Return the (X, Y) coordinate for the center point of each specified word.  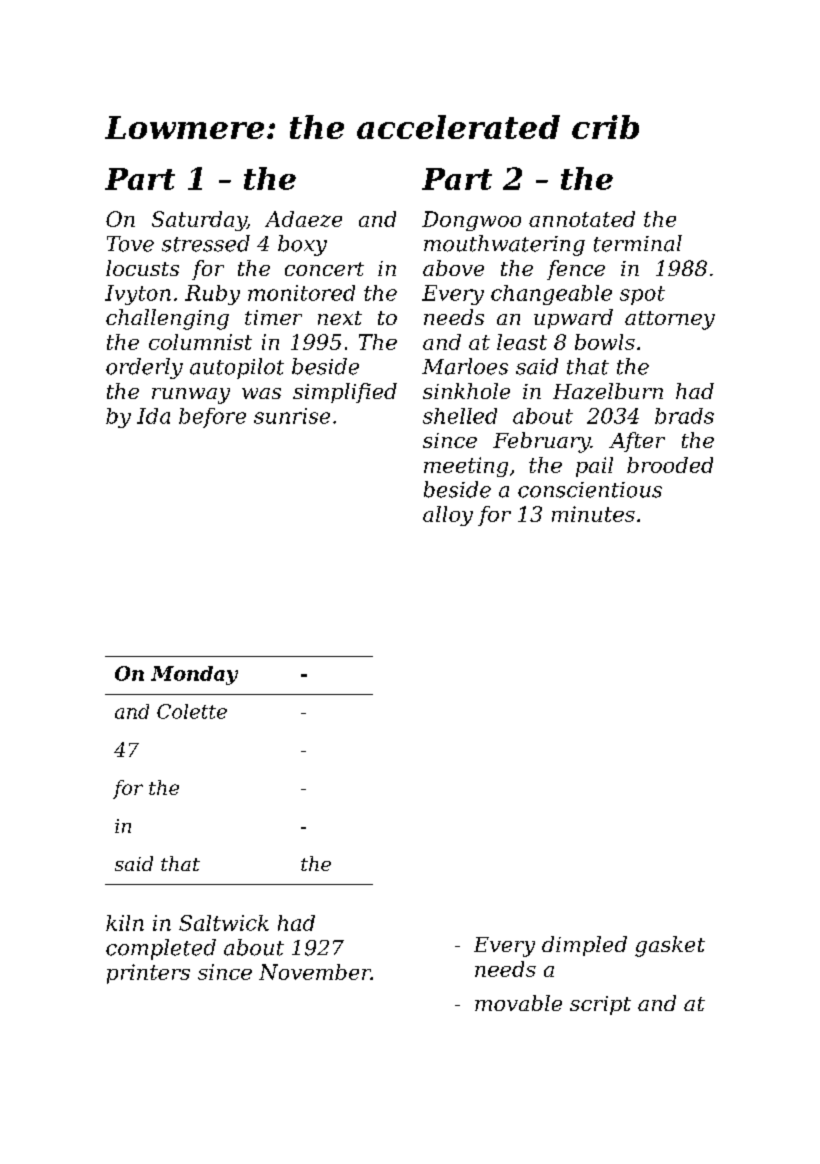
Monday (194, 675)
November (315, 972)
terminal (638, 243)
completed (161, 949)
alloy (448, 516)
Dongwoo (471, 221)
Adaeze (303, 219)
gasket (670, 946)
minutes (593, 514)
